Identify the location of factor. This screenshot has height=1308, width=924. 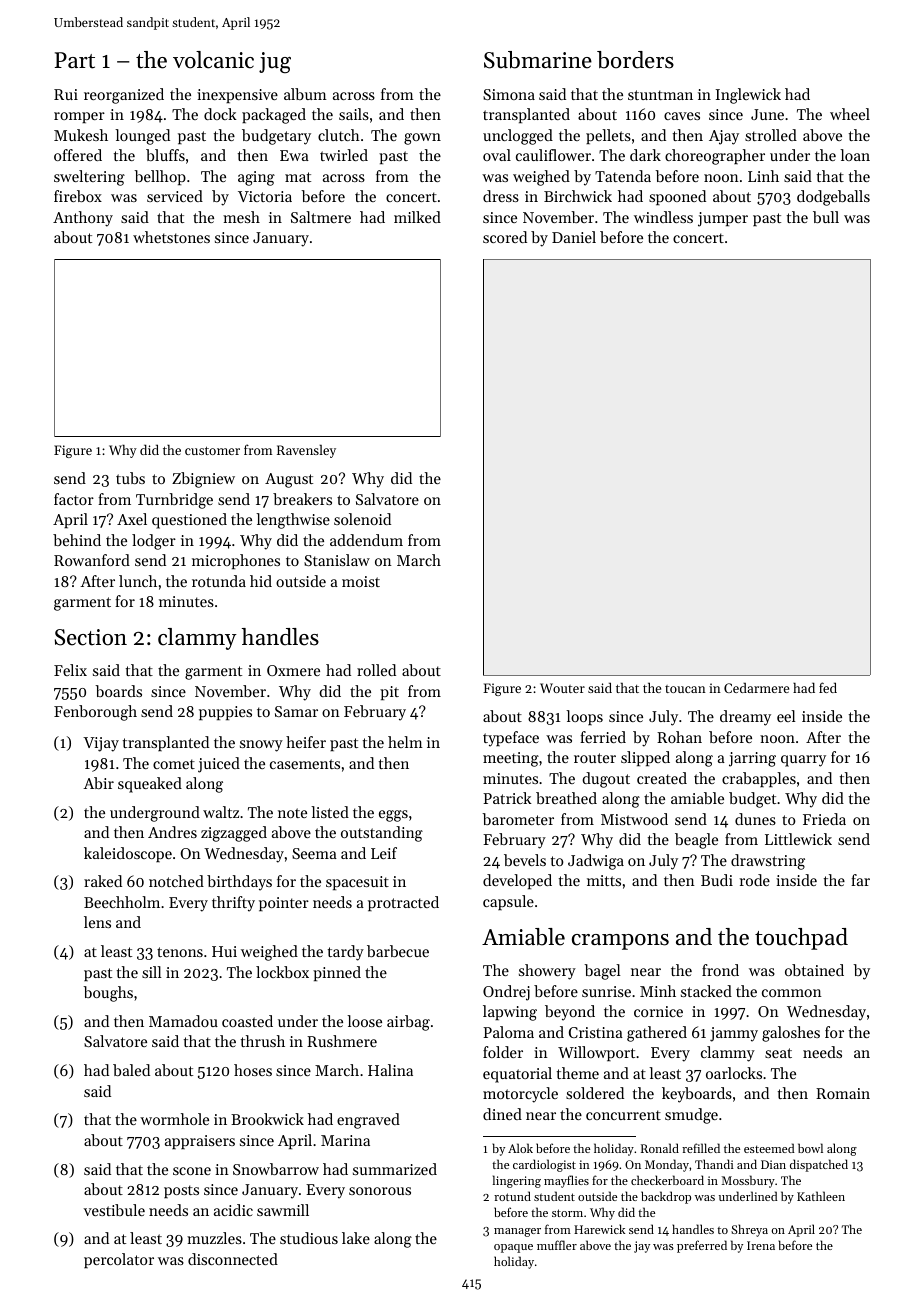
(74, 499).
